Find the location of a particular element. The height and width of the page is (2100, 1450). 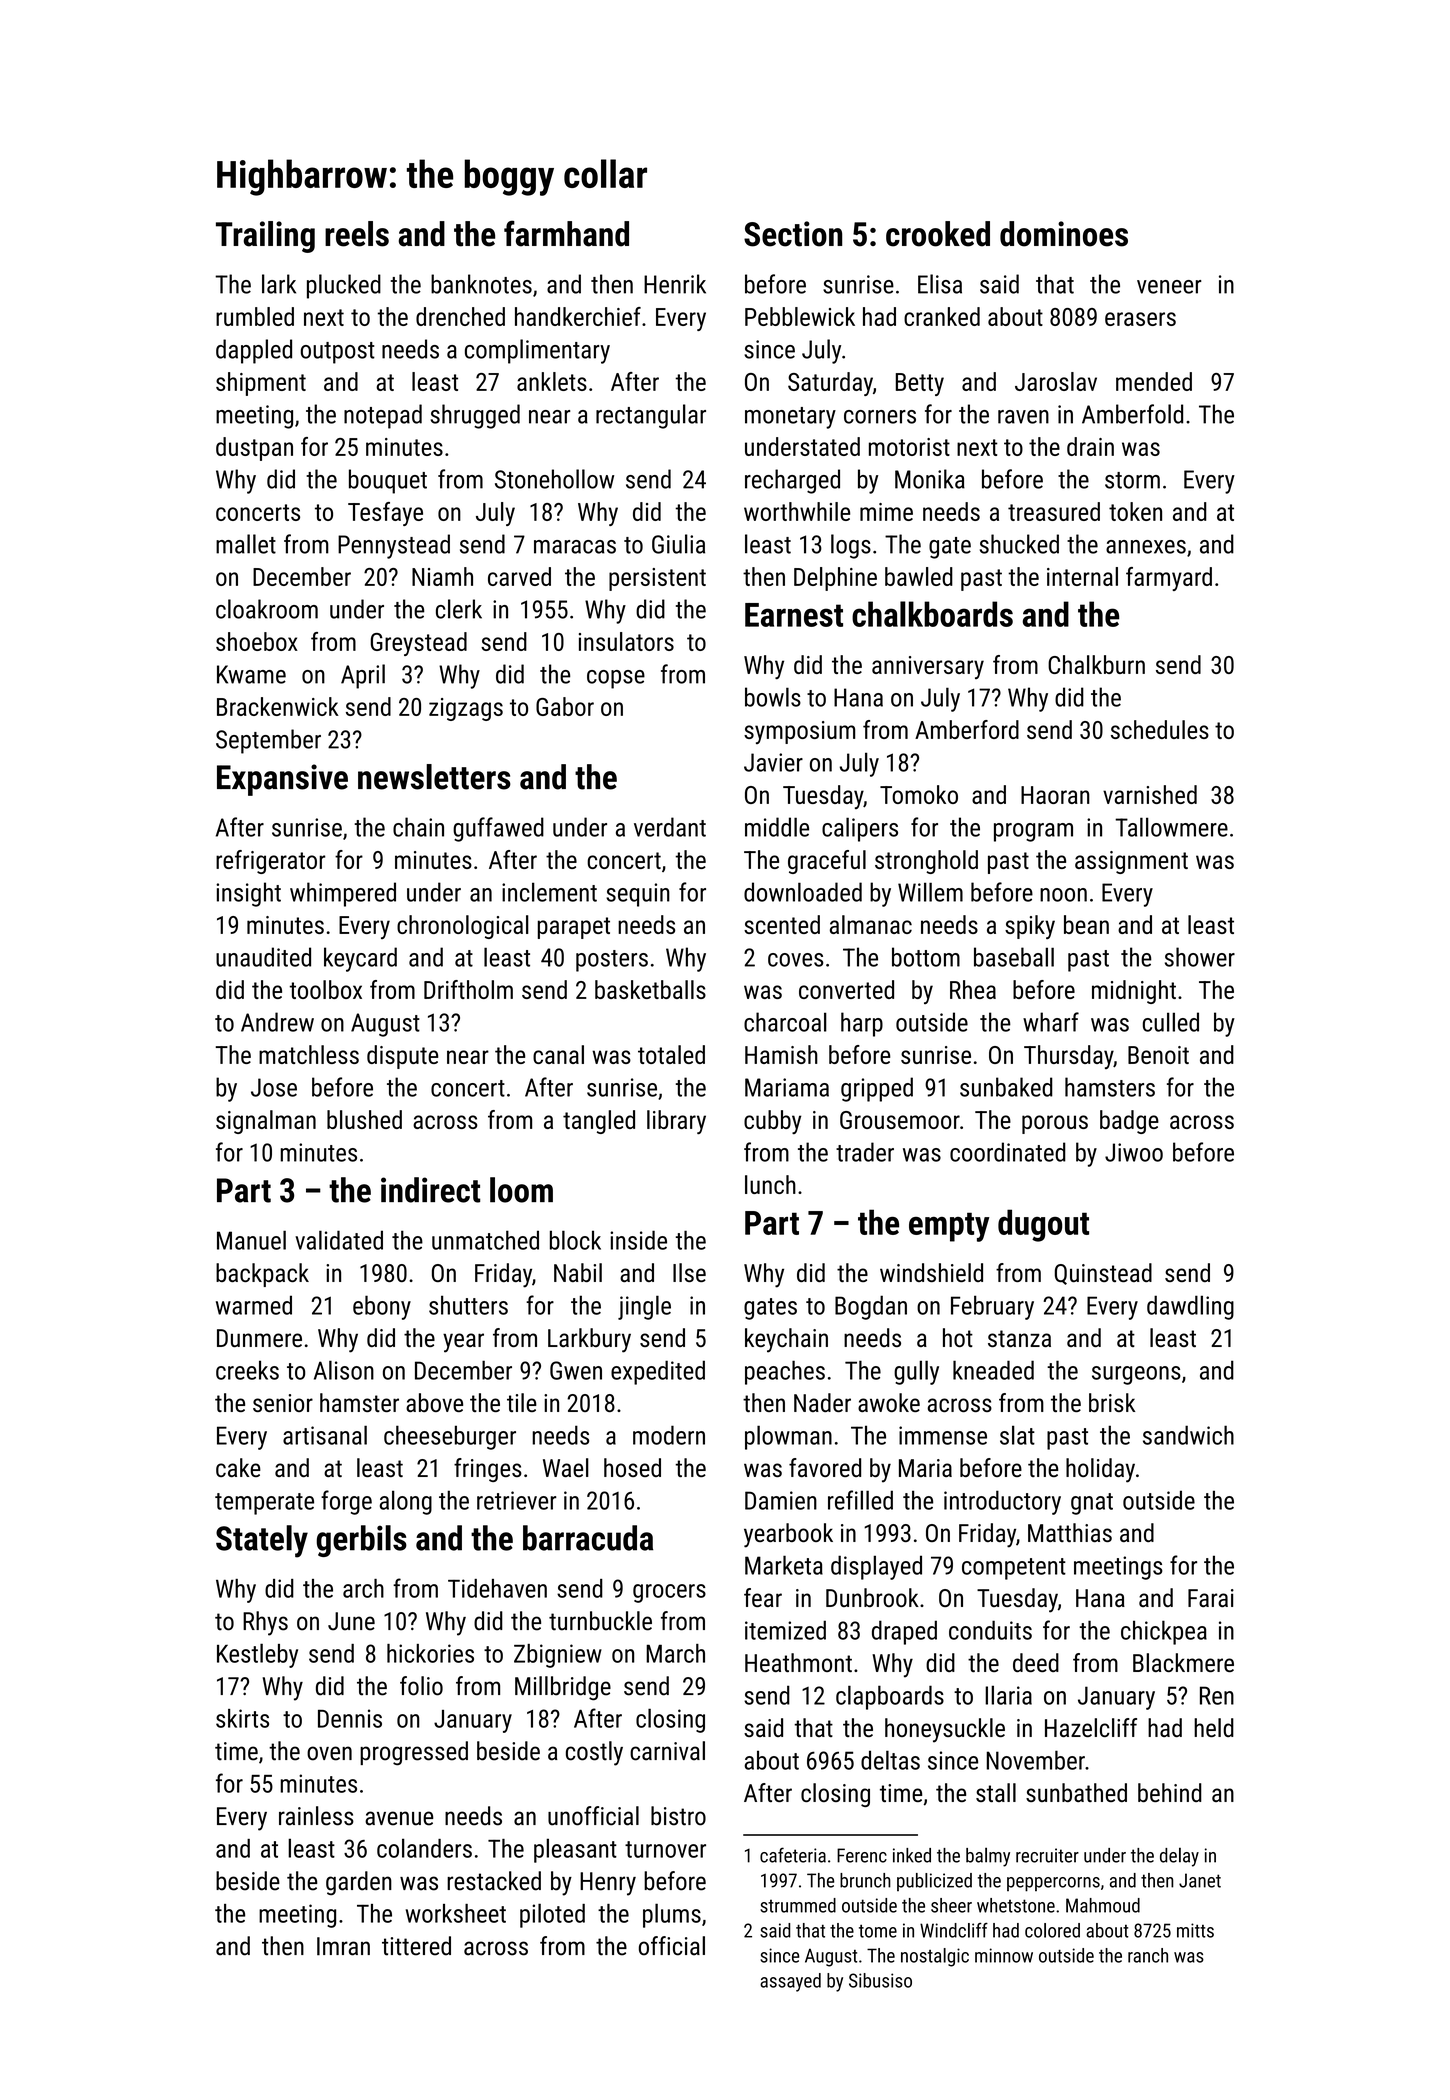

drenched is located at coordinates (460, 316).
